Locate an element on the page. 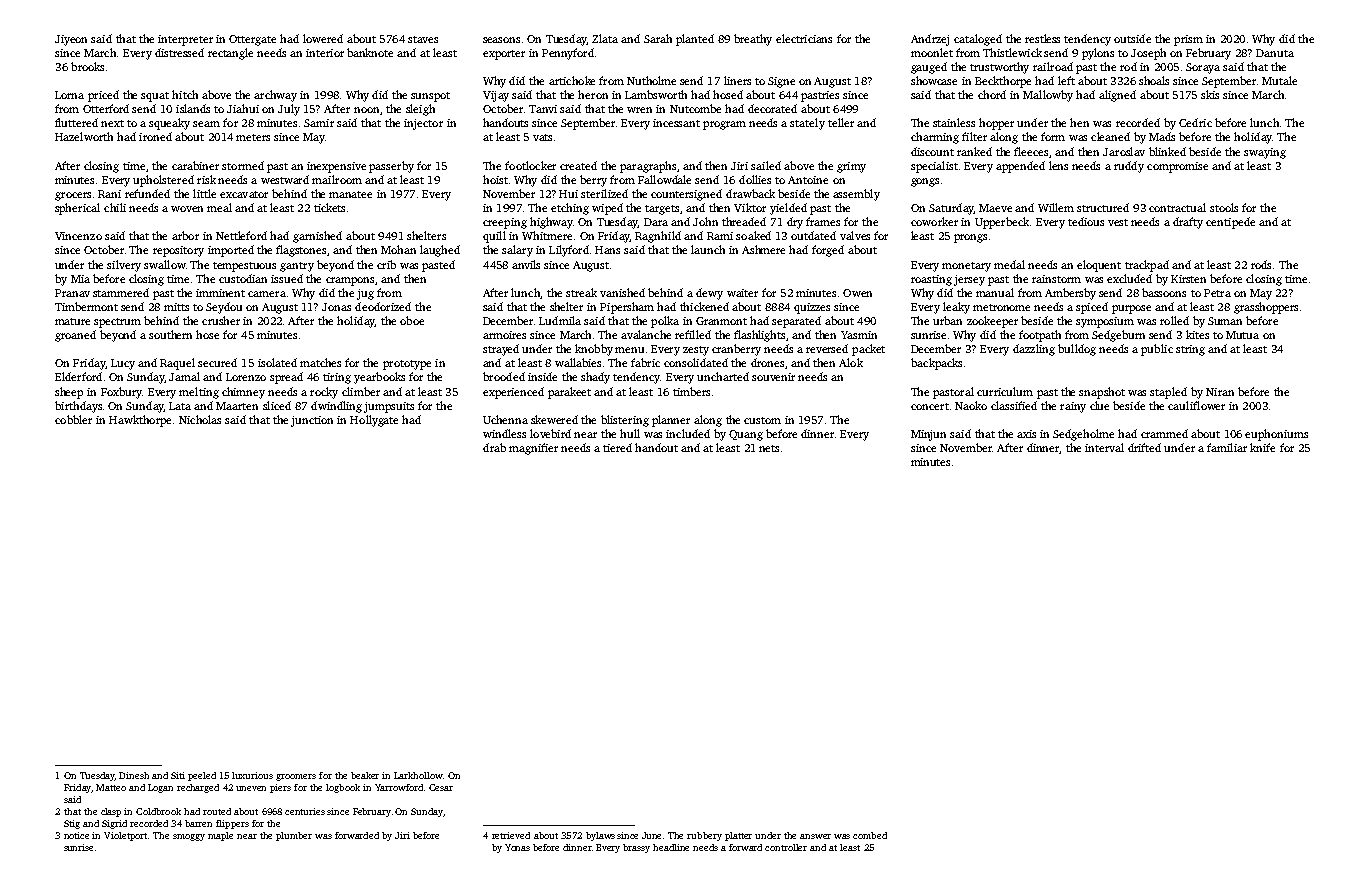  breathy is located at coordinates (753, 40).
